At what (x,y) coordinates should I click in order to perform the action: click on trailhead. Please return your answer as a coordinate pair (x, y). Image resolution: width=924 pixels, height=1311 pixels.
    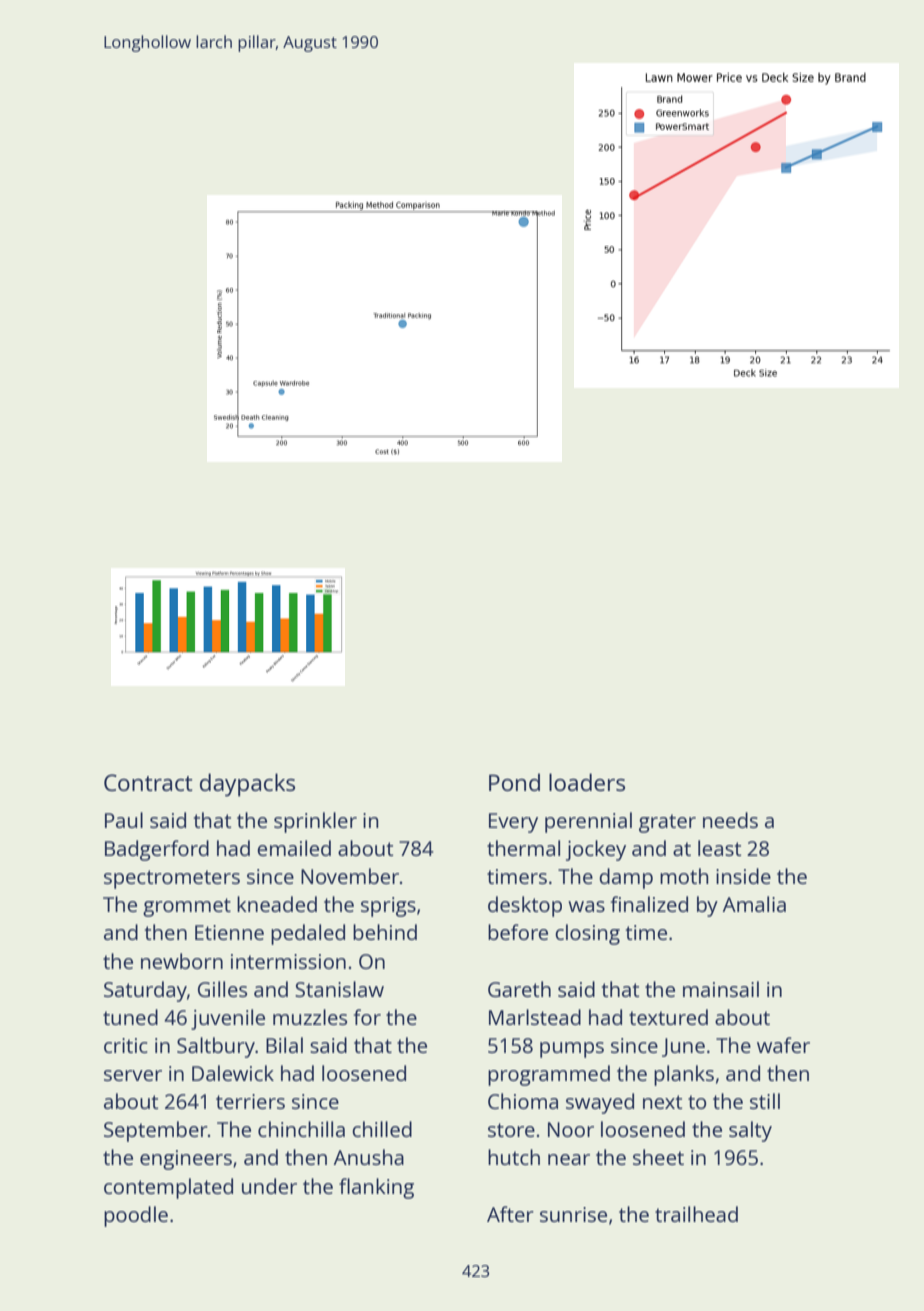
    Looking at the image, I should click on (696, 1214).
